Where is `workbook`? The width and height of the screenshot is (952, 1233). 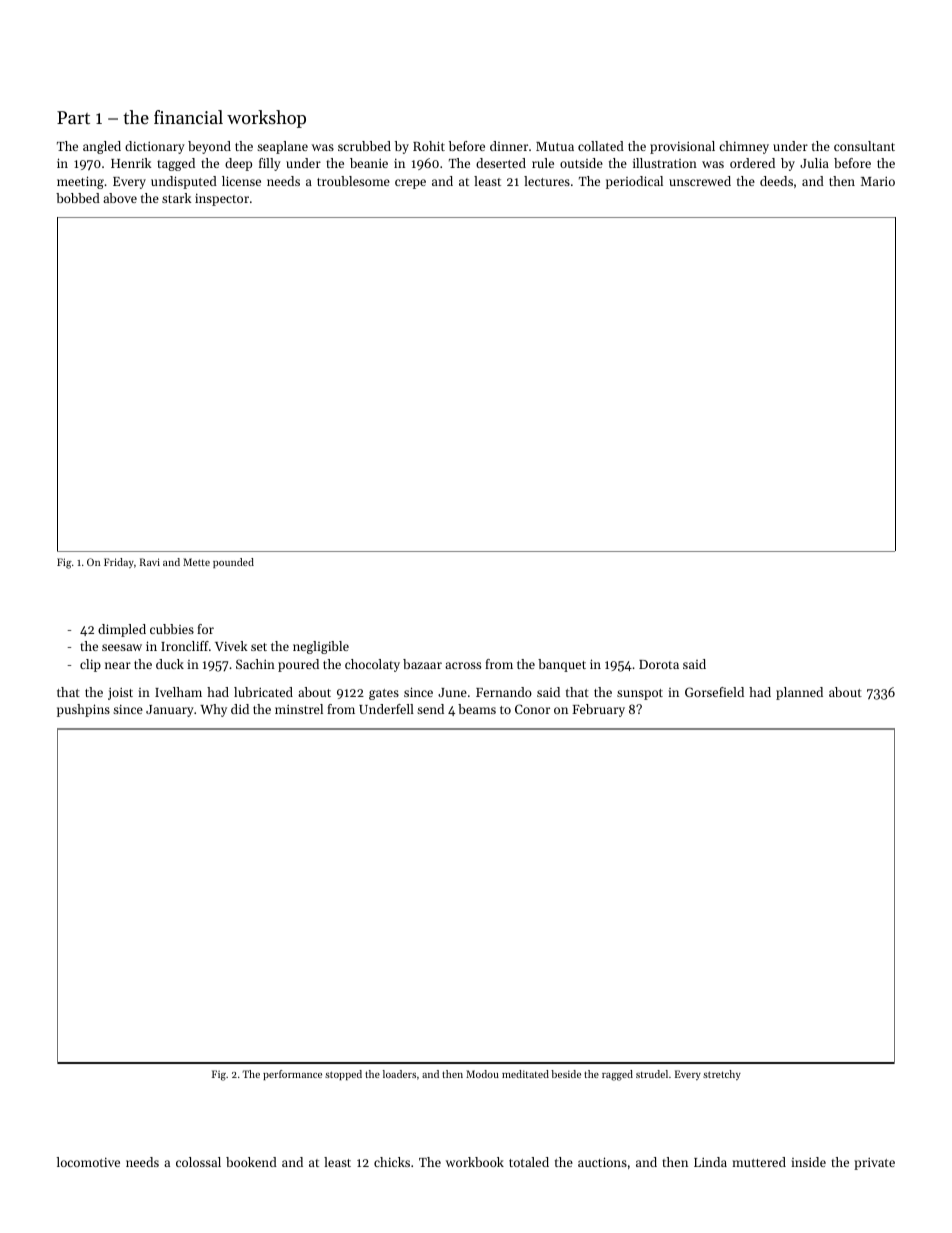 workbook is located at coordinates (475, 1162).
